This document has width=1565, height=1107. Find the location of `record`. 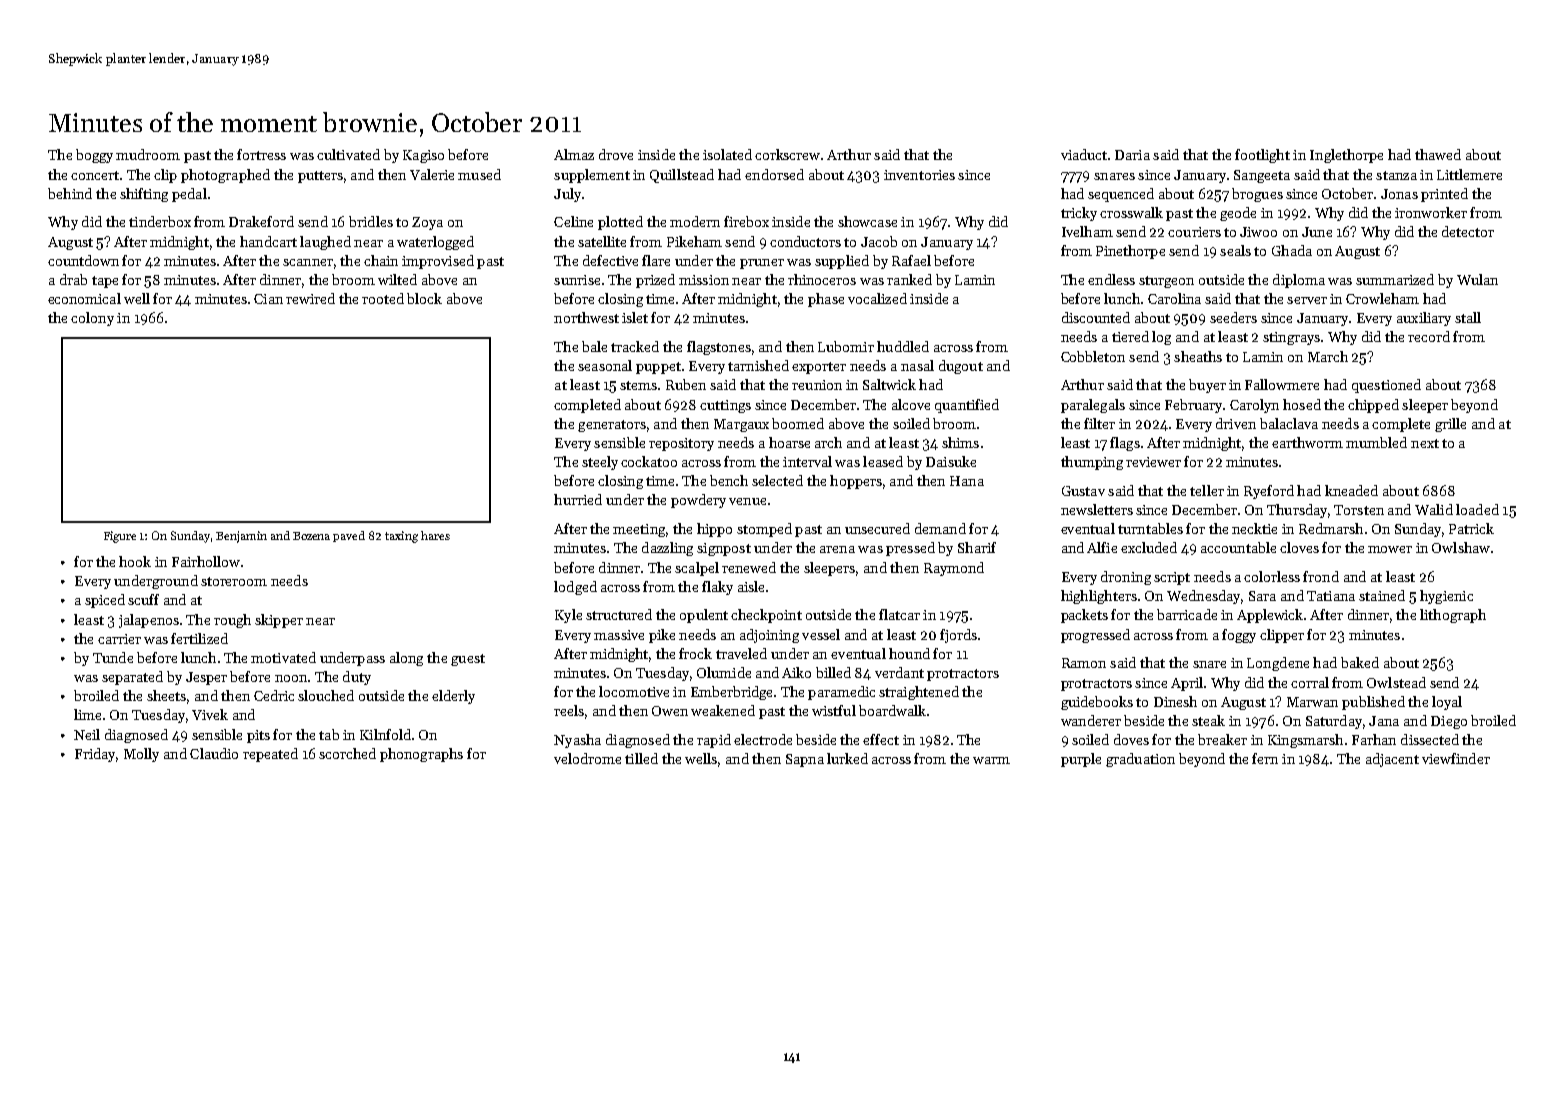

record is located at coordinates (1429, 336).
